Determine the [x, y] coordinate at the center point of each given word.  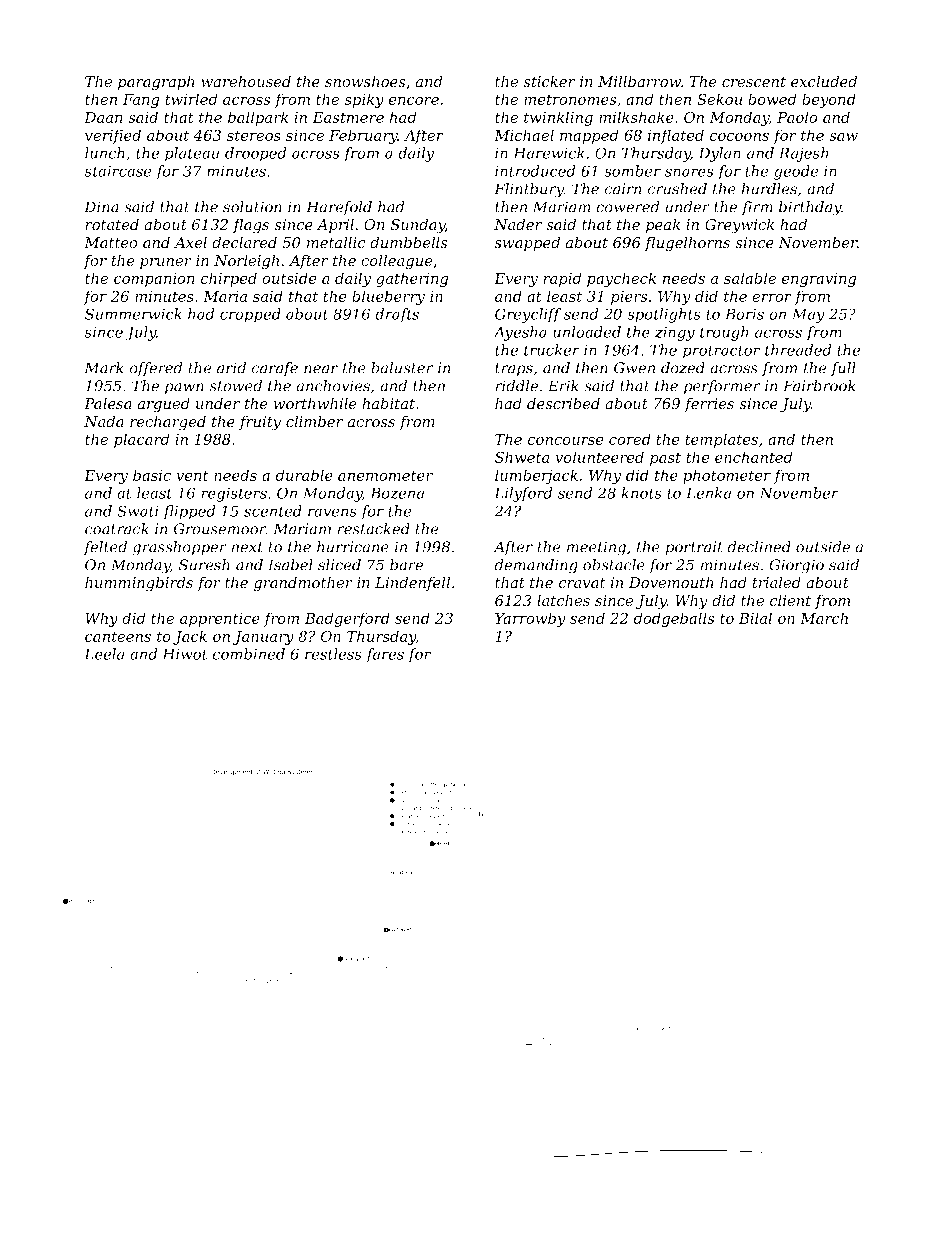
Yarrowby [530, 619]
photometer [727, 476]
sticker [549, 81]
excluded [824, 81]
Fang [141, 101]
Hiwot [185, 654]
